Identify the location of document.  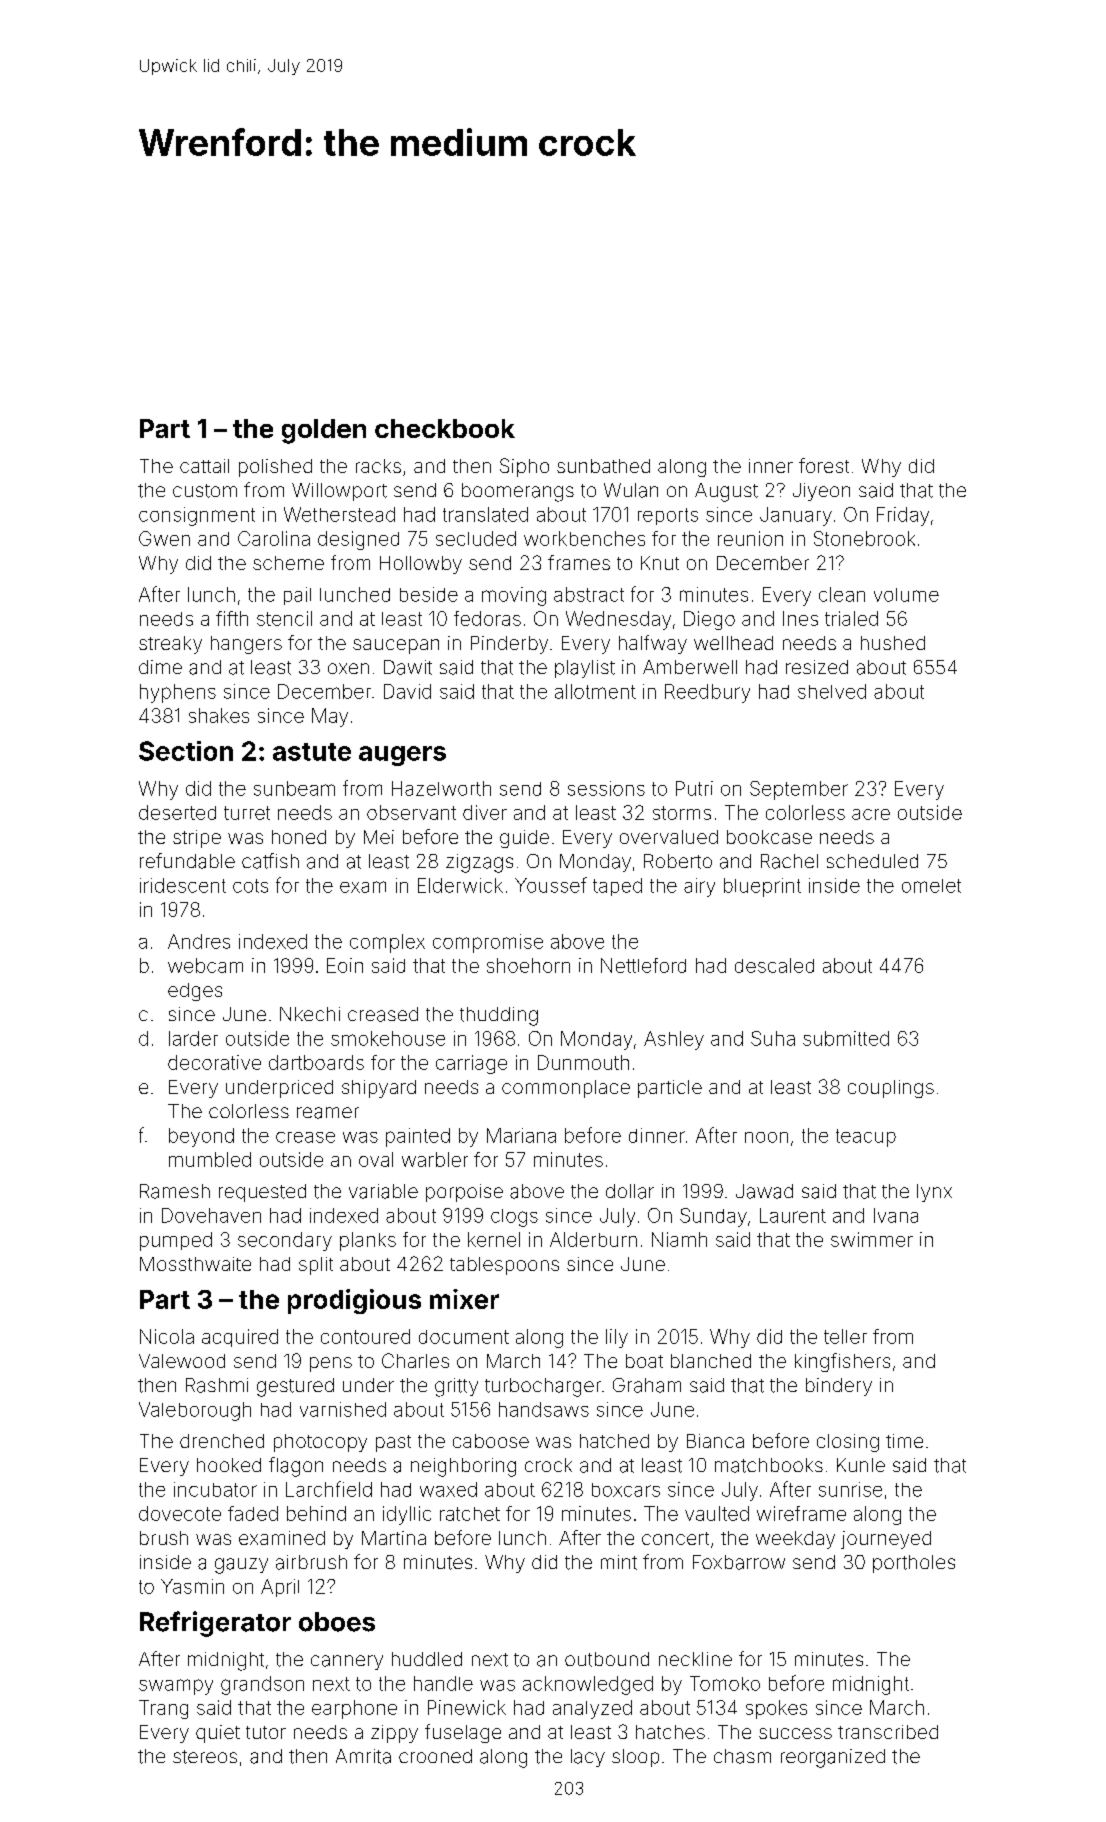
(464, 1337).
